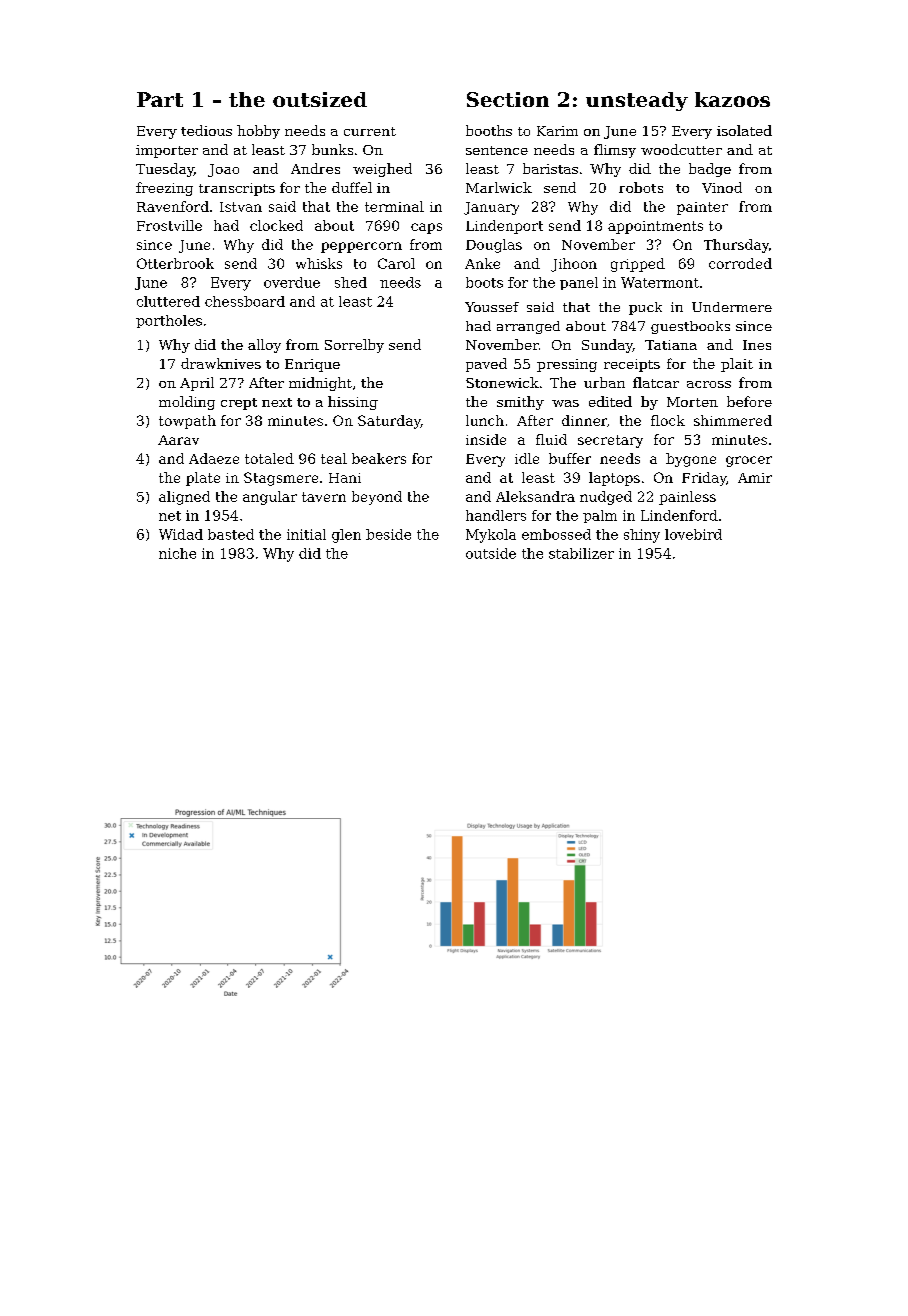 The height and width of the document is (1316, 908). What do you see at coordinates (528, 327) in the document?
I see `arranged` at bounding box center [528, 327].
